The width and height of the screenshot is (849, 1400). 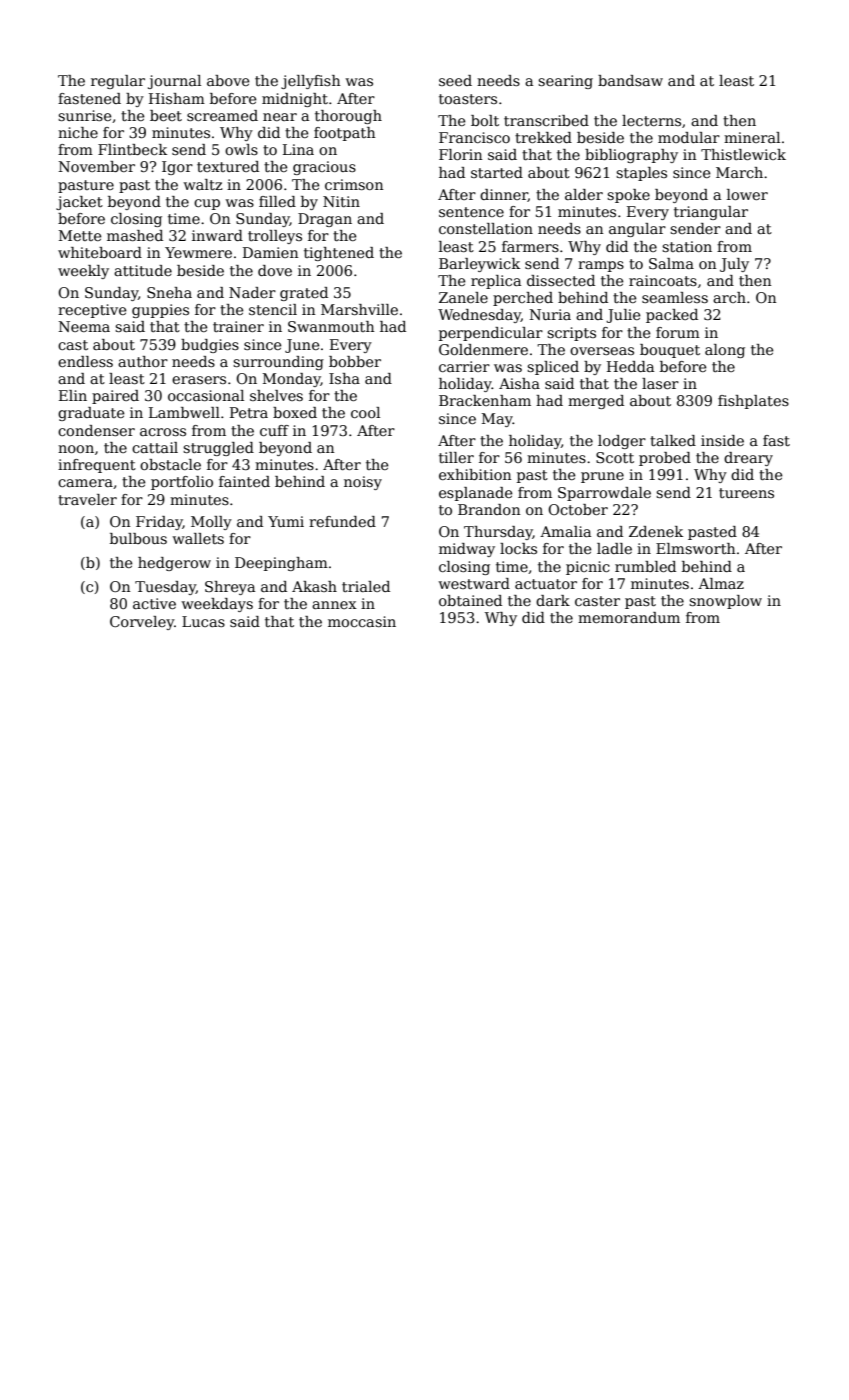 What do you see at coordinates (615, 457) in the screenshot?
I see `Scott` at bounding box center [615, 457].
